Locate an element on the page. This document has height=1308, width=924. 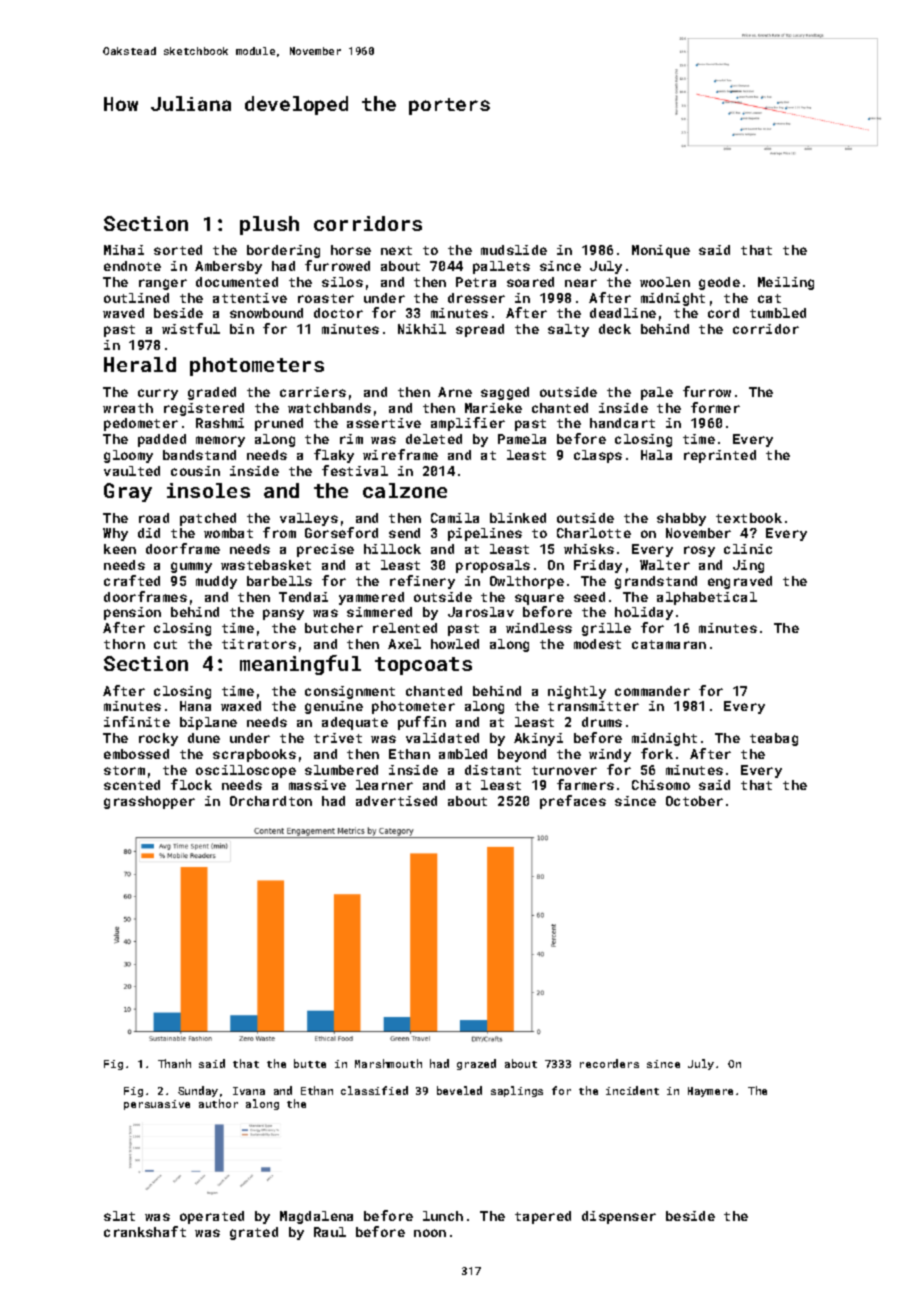
sorted is located at coordinates (178, 250).
